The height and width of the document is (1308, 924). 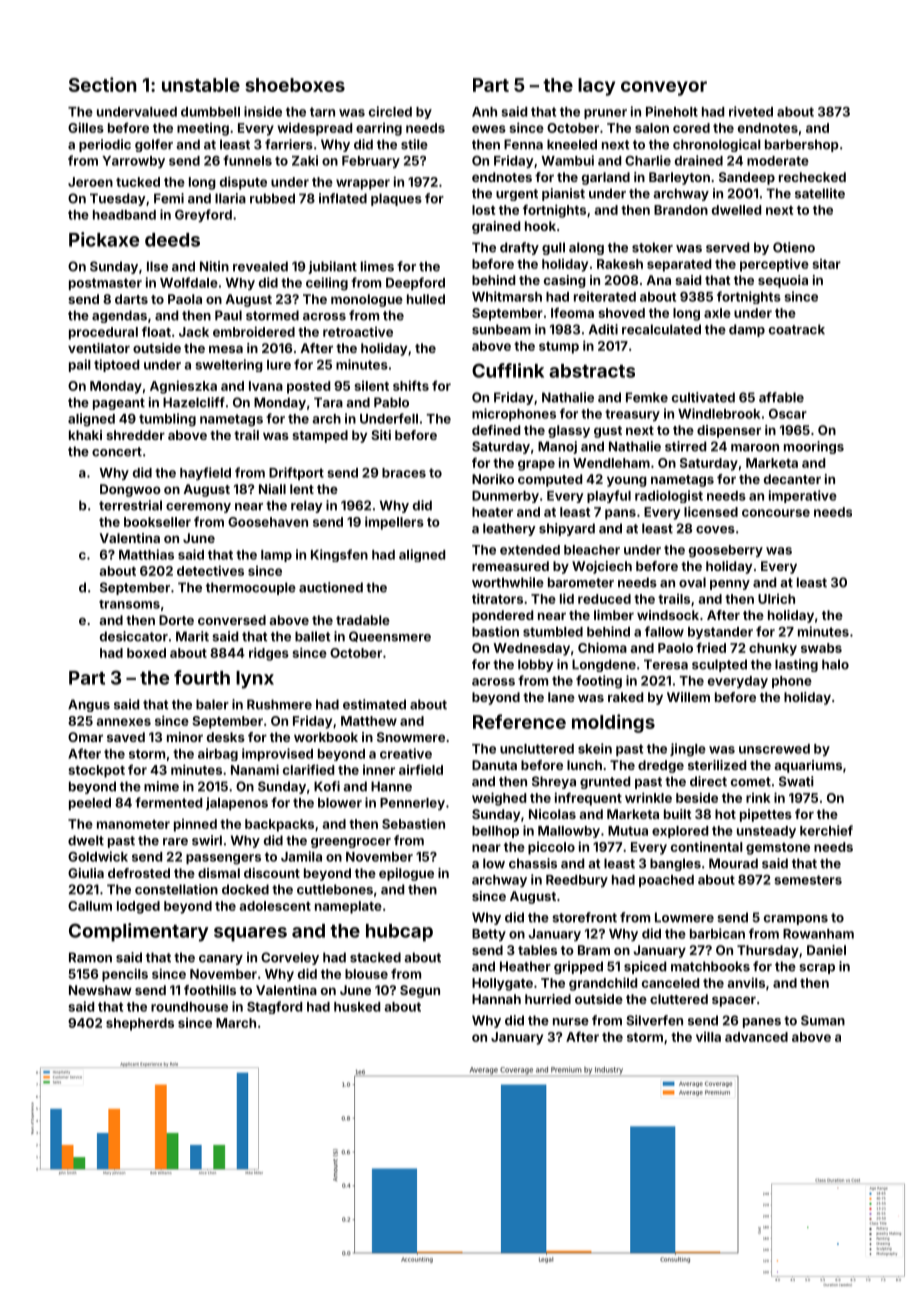 What do you see at coordinates (774, 749) in the document?
I see `unscrewed` at bounding box center [774, 749].
